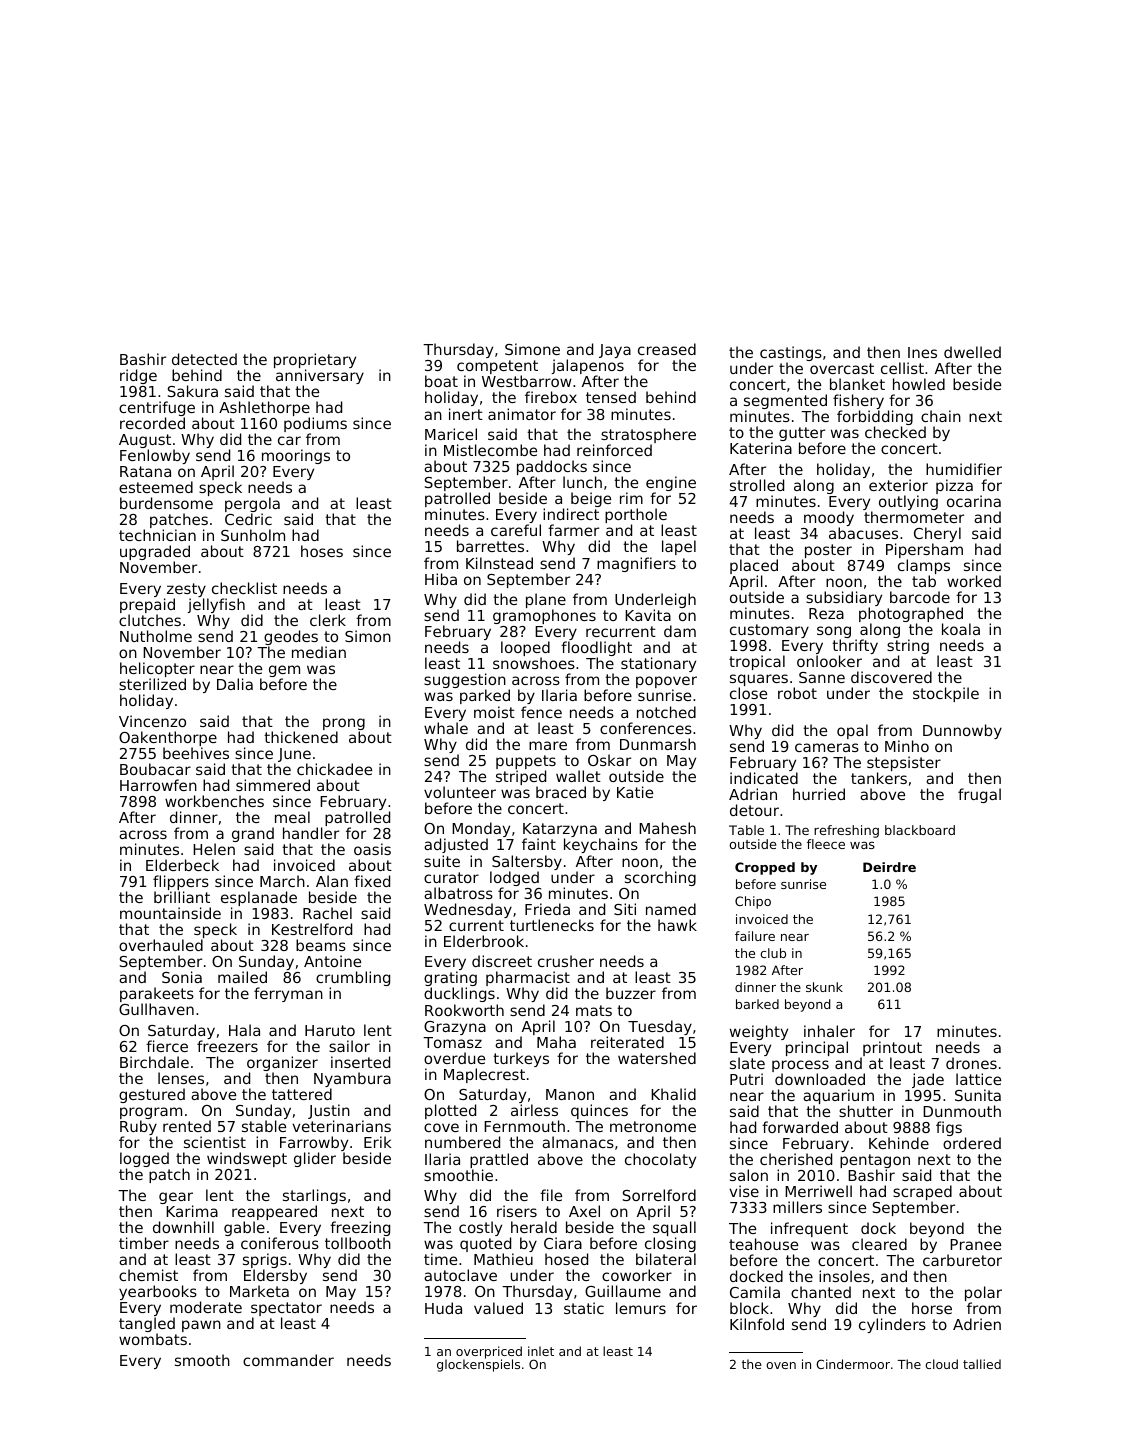 This image has width=1121, height=1451. Describe the element at coordinates (176, 1198) in the image. I see `gear` at that location.
